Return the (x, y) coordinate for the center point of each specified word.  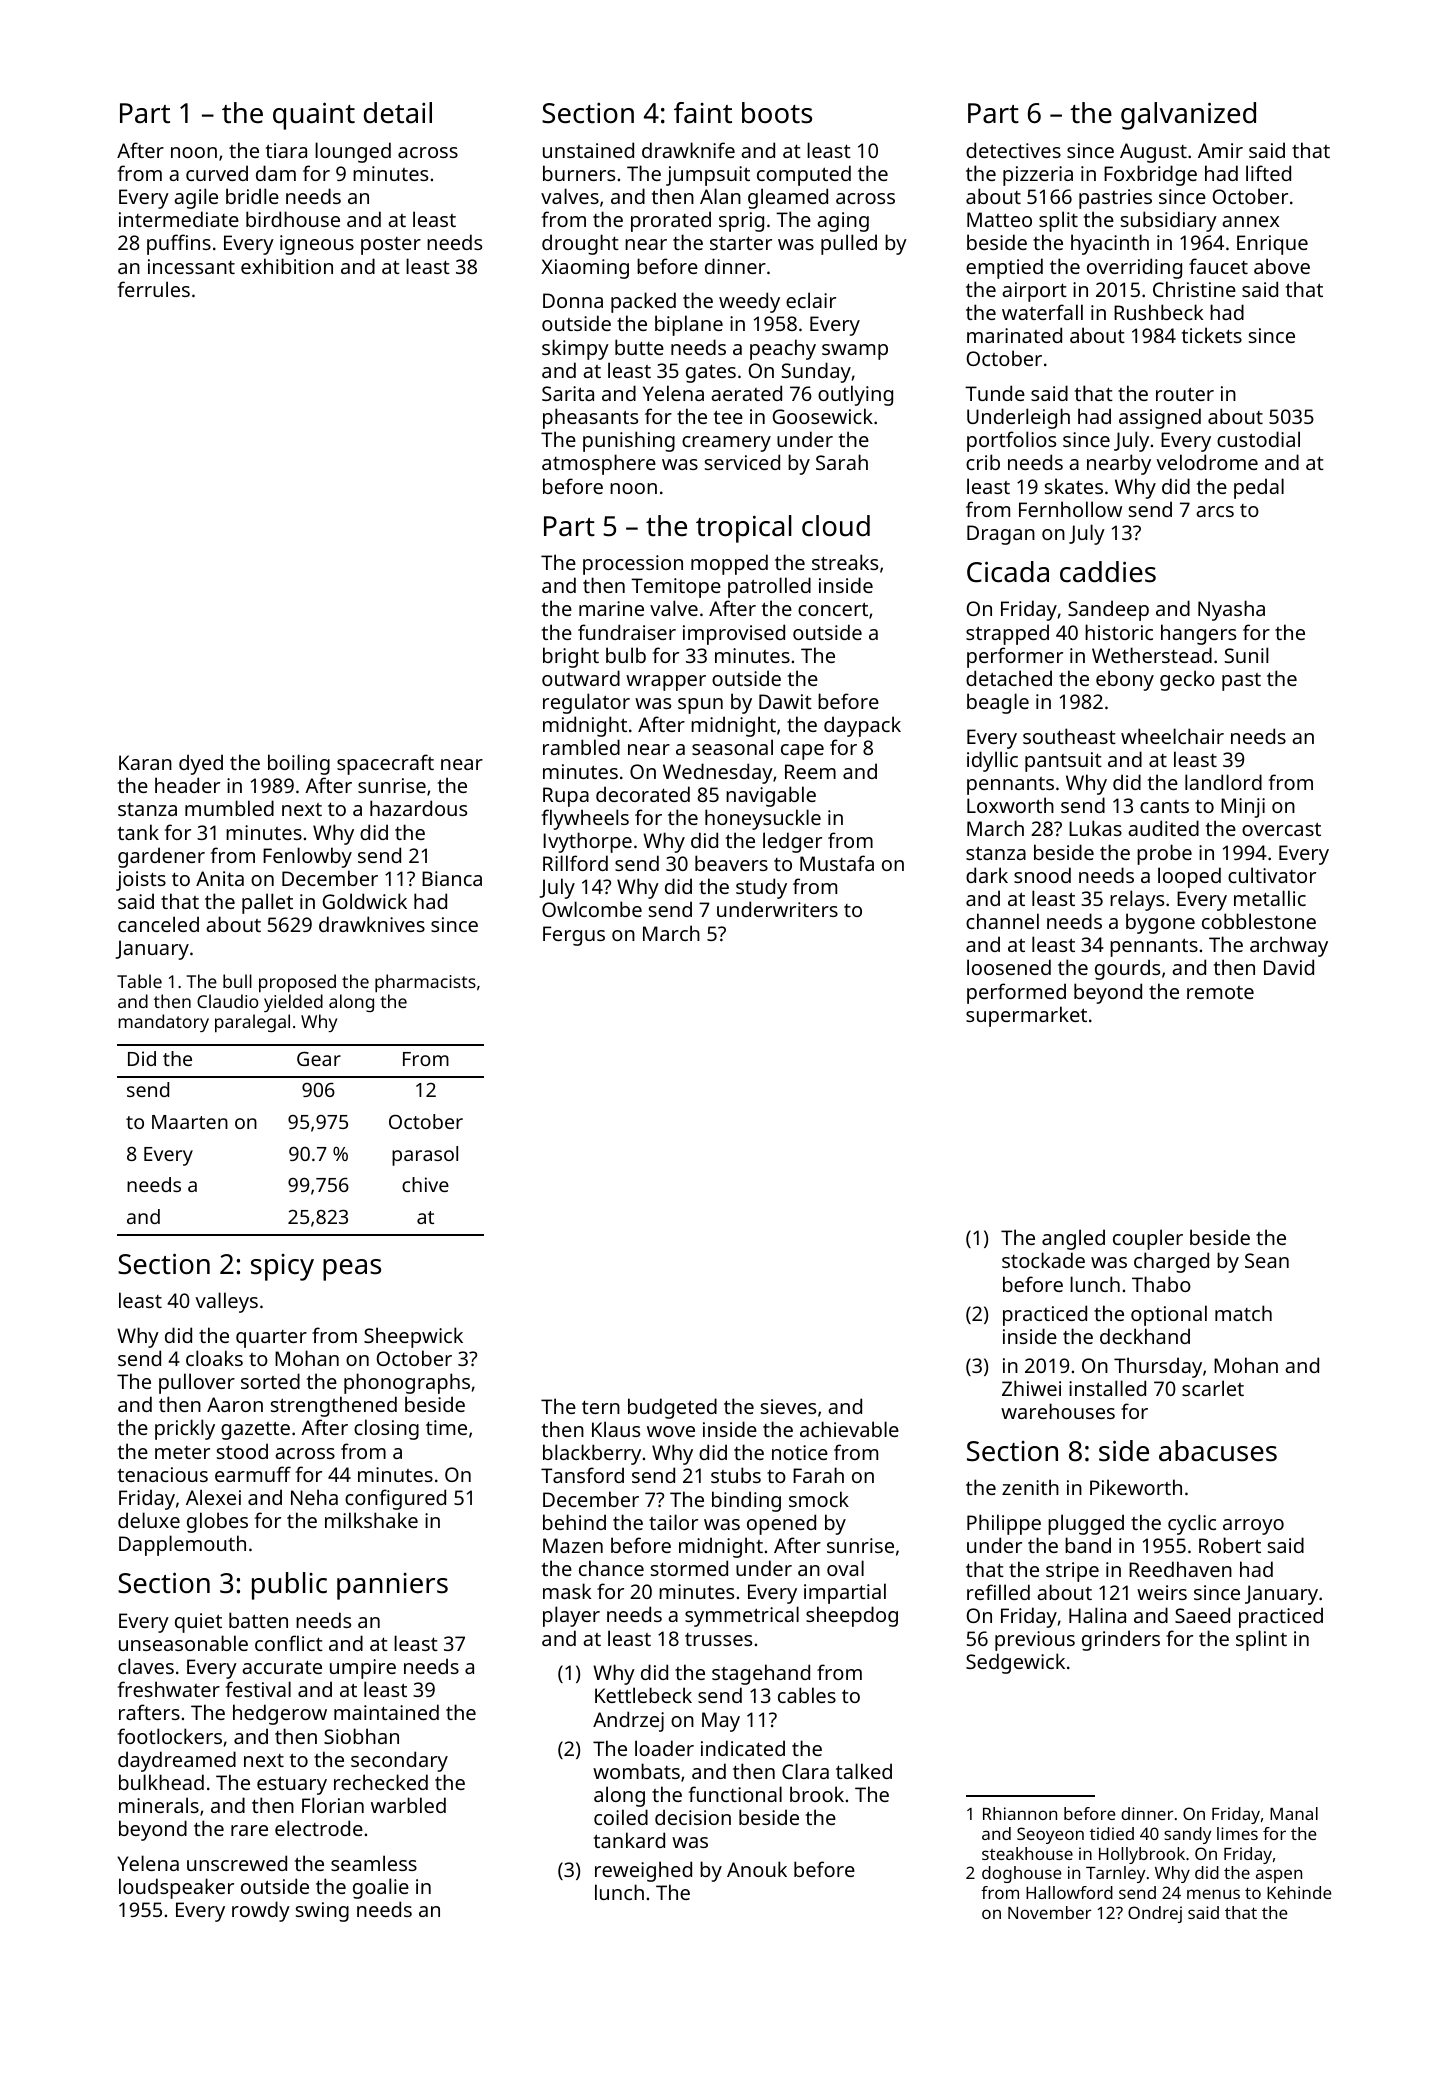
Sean (1267, 1260)
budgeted (672, 1408)
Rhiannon (1020, 1813)
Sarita (568, 393)
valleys (226, 1302)
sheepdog (852, 1616)
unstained (588, 150)
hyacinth (1110, 244)
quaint (314, 116)
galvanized (1188, 116)
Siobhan (361, 1736)
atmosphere (599, 464)
